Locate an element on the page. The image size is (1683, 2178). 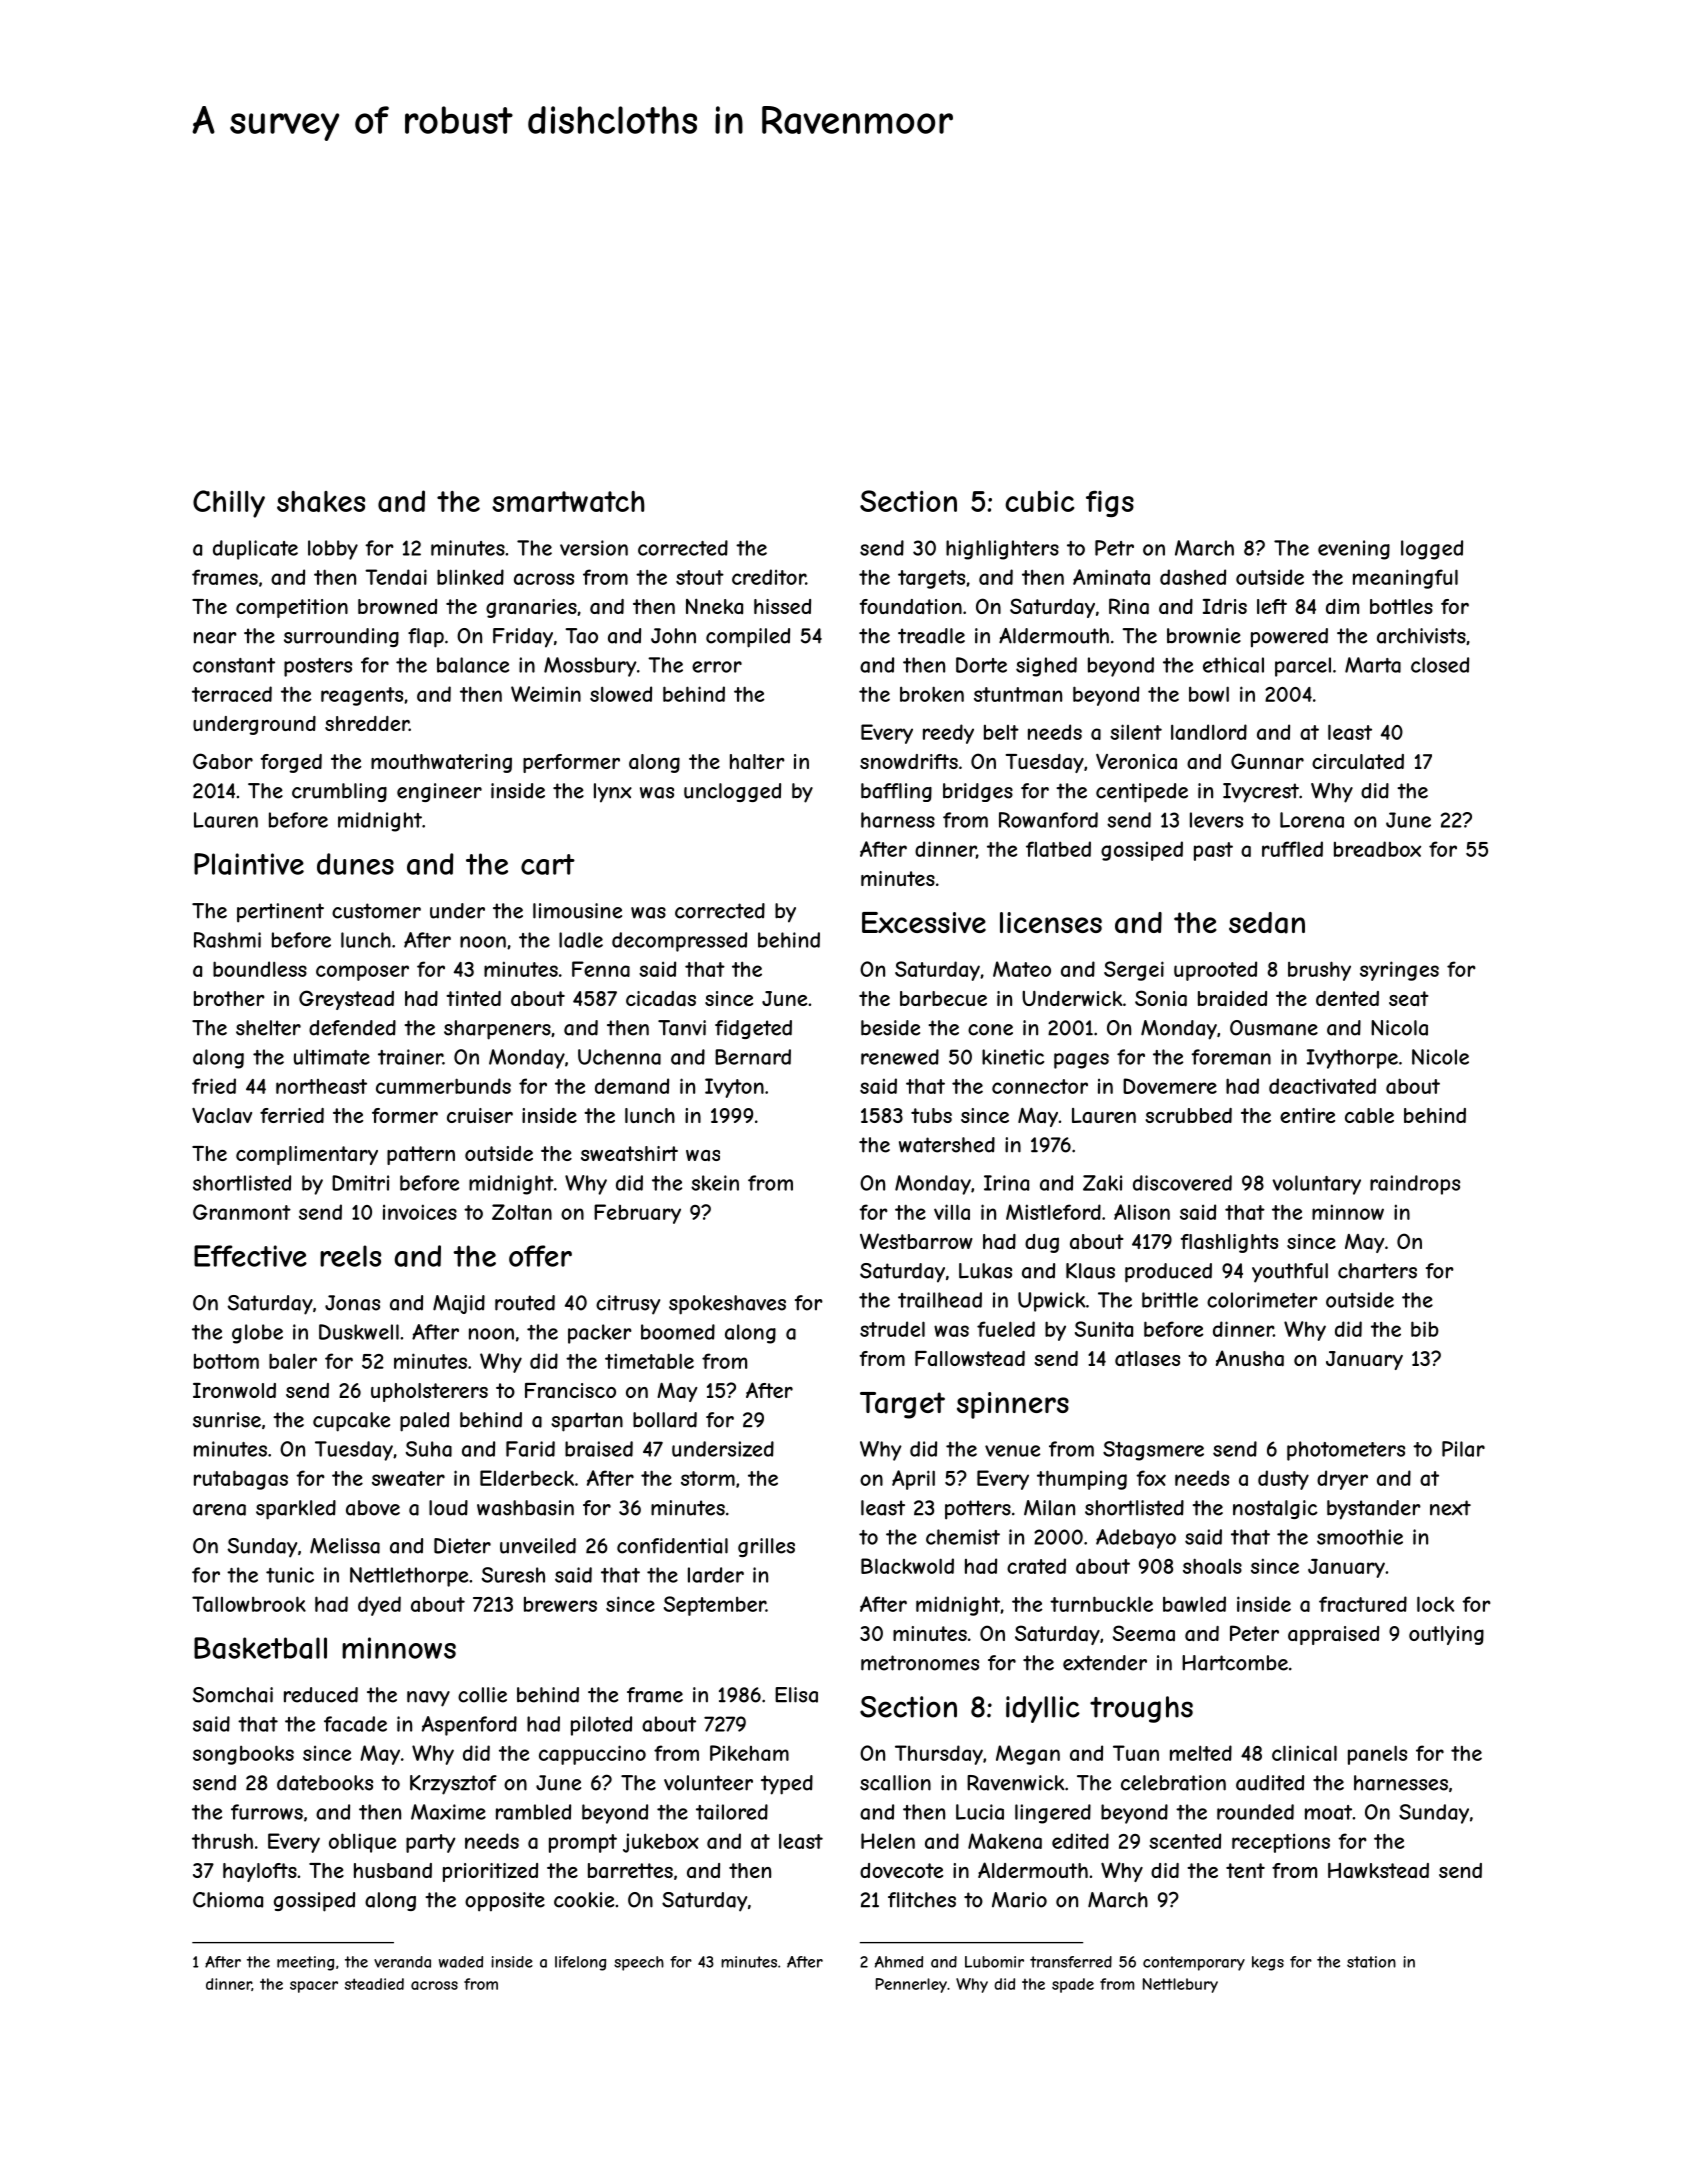
bottom is located at coordinates (226, 1361).
